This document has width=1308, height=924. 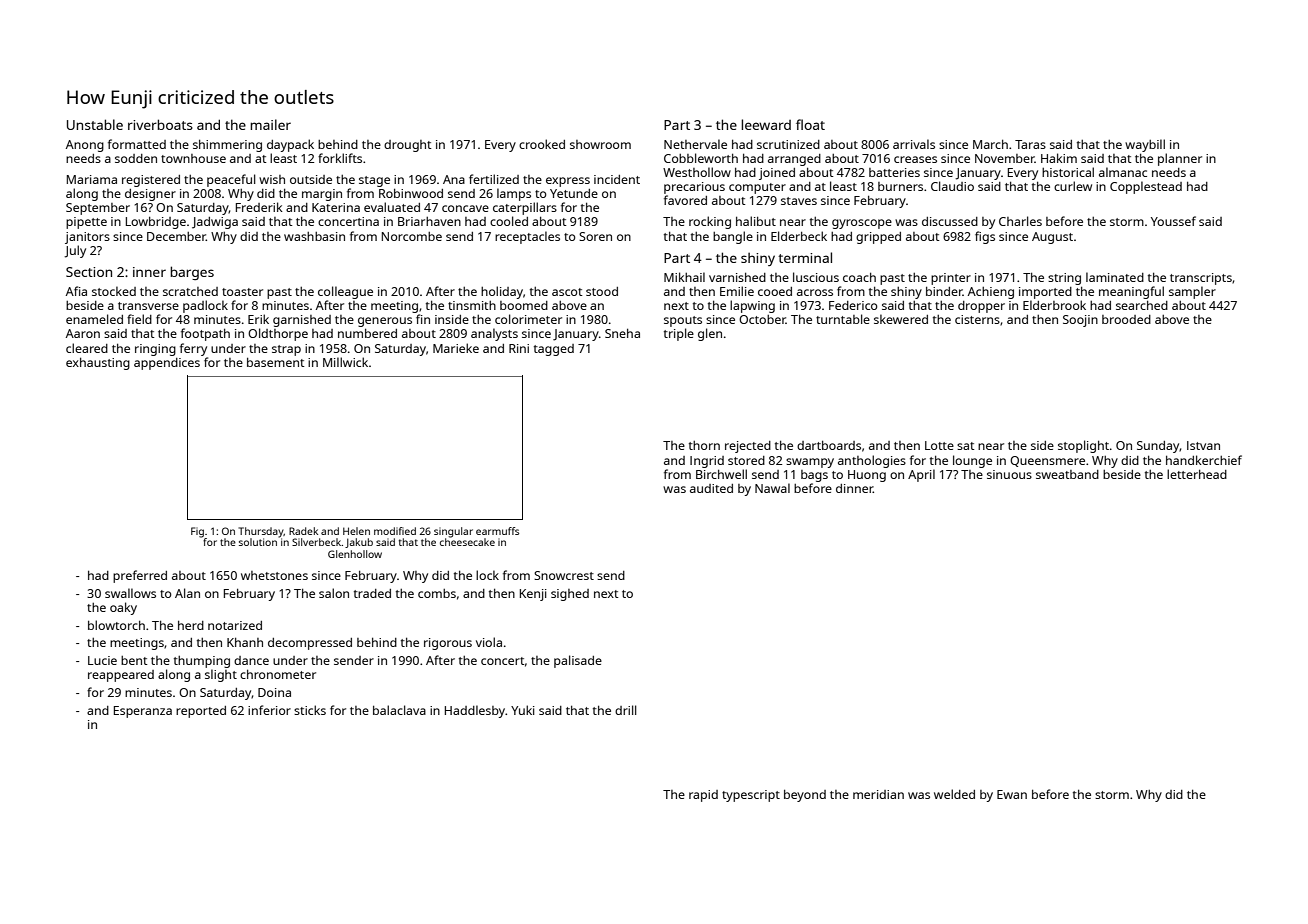 What do you see at coordinates (703, 796) in the document?
I see `rapid` at bounding box center [703, 796].
